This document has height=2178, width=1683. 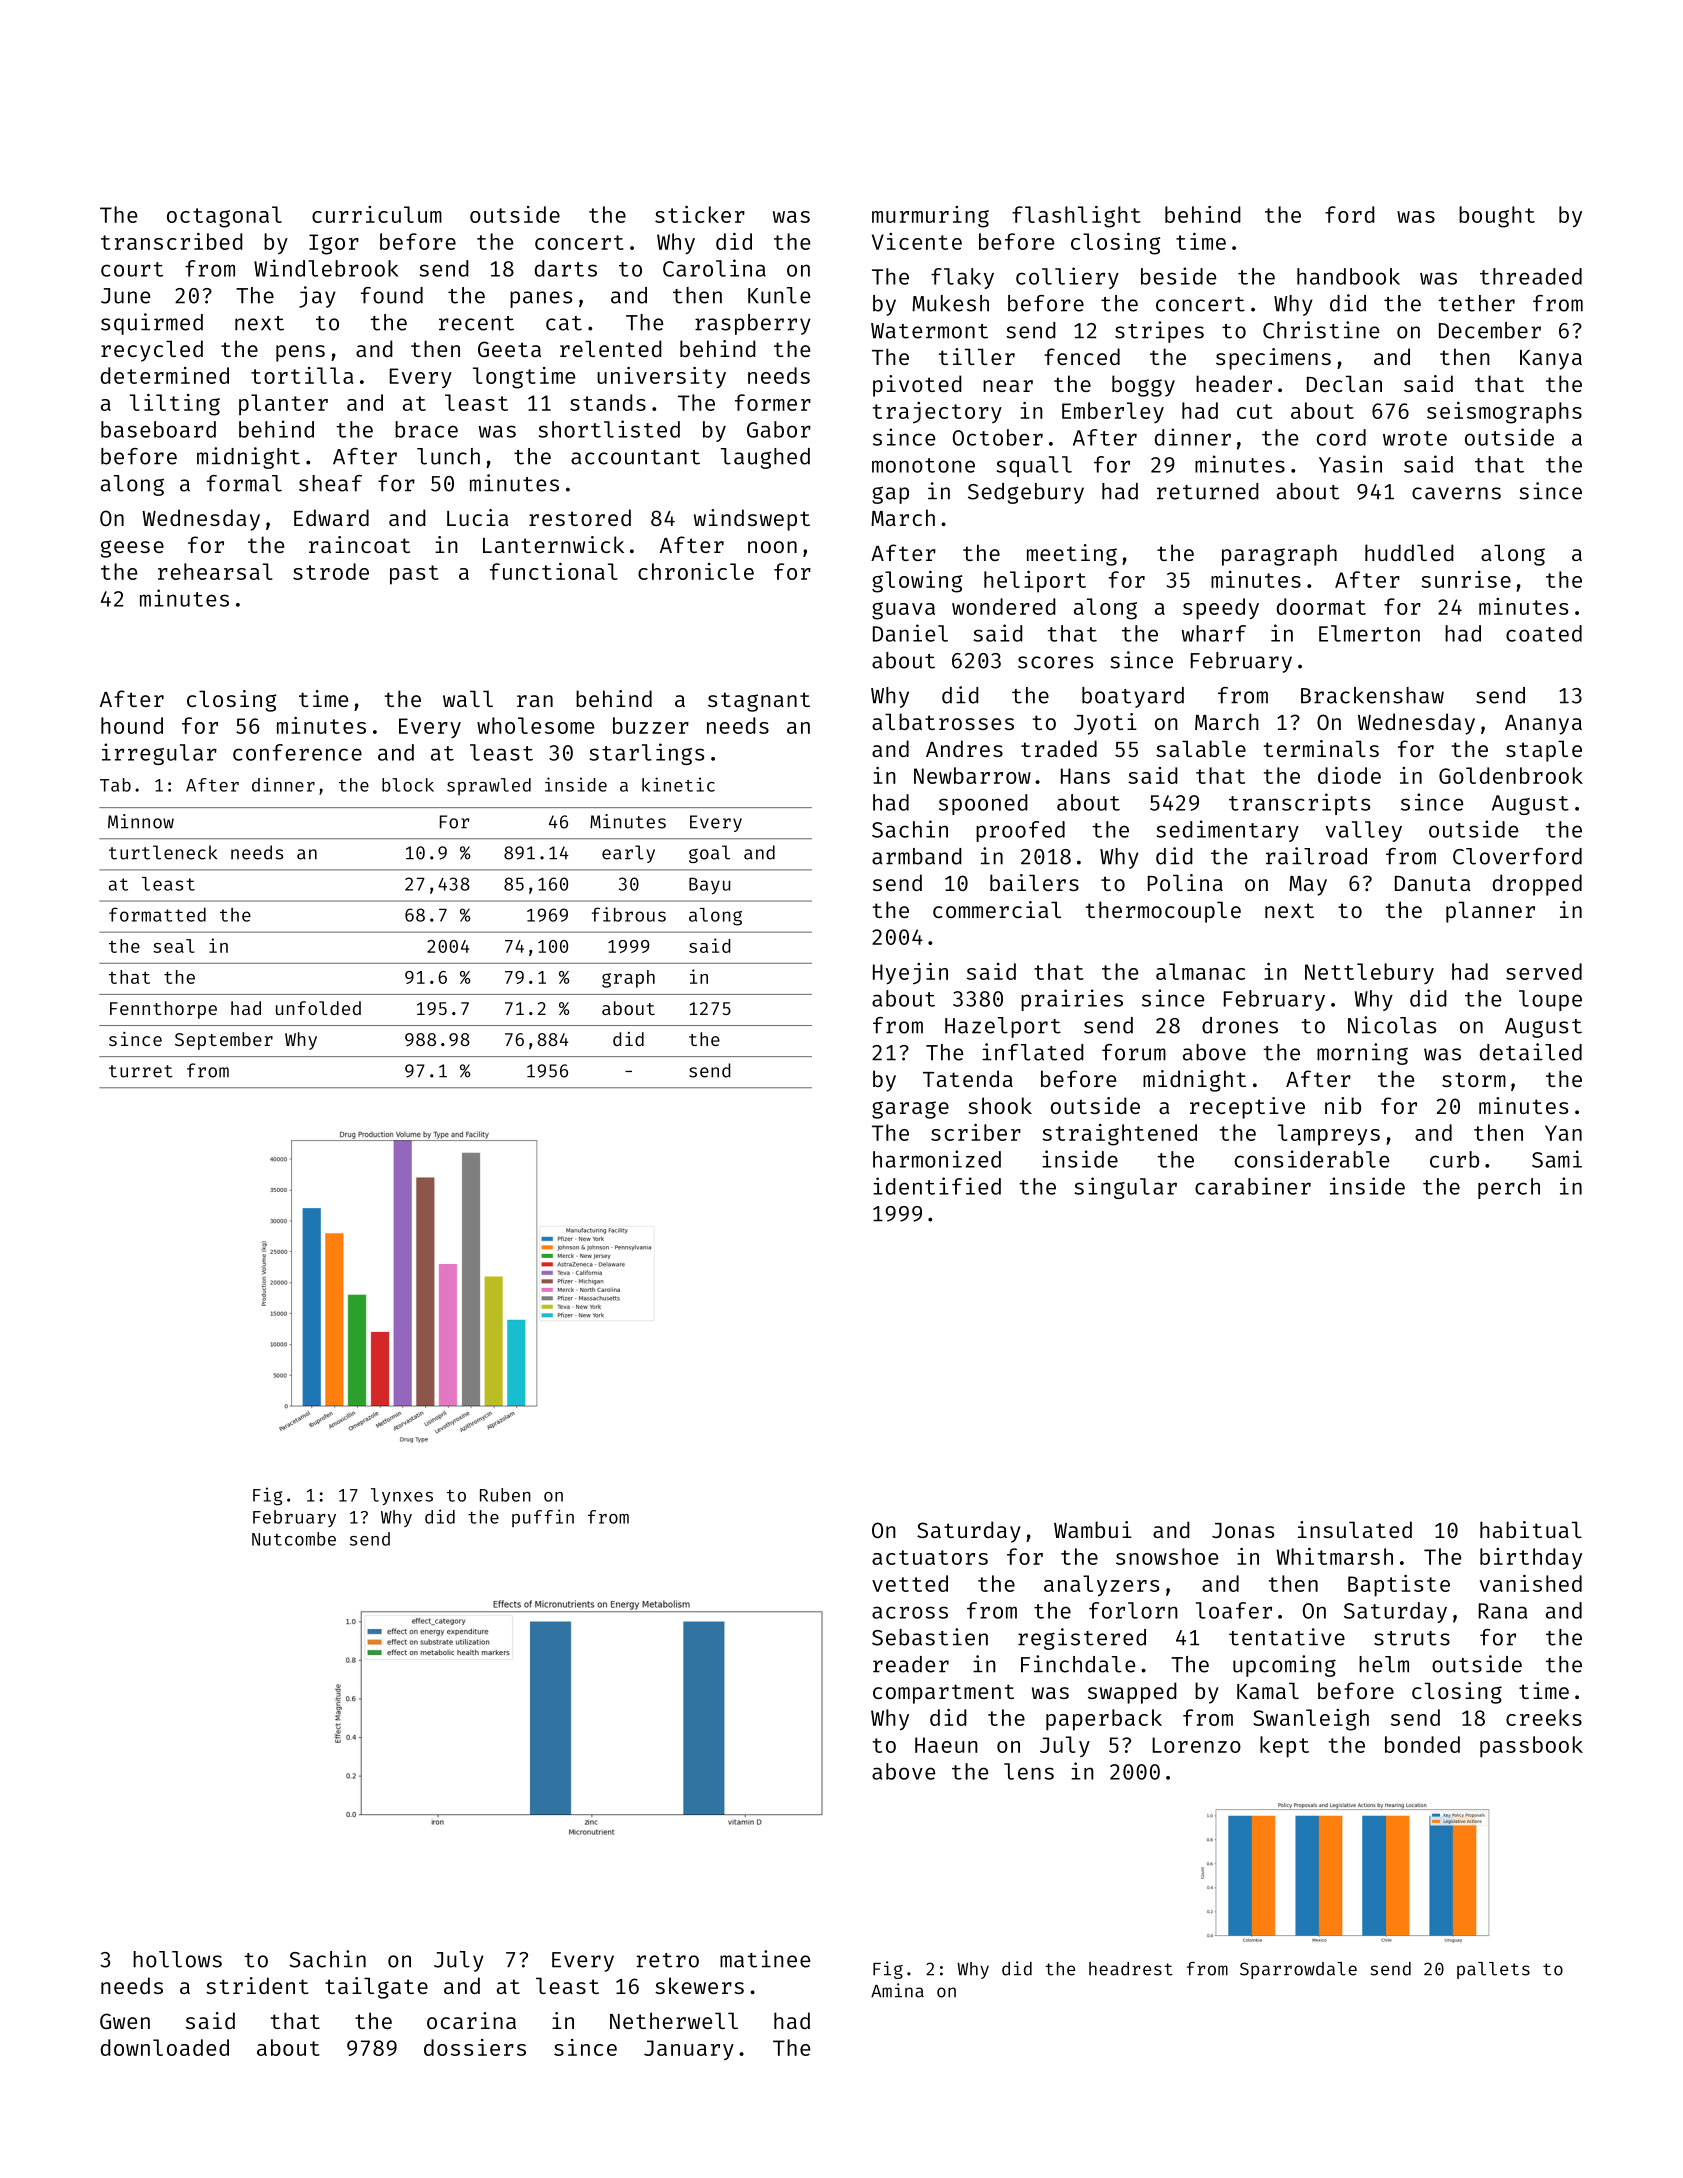 What do you see at coordinates (1298, 1970) in the document?
I see `Sparrowdale` at bounding box center [1298, 1970].
